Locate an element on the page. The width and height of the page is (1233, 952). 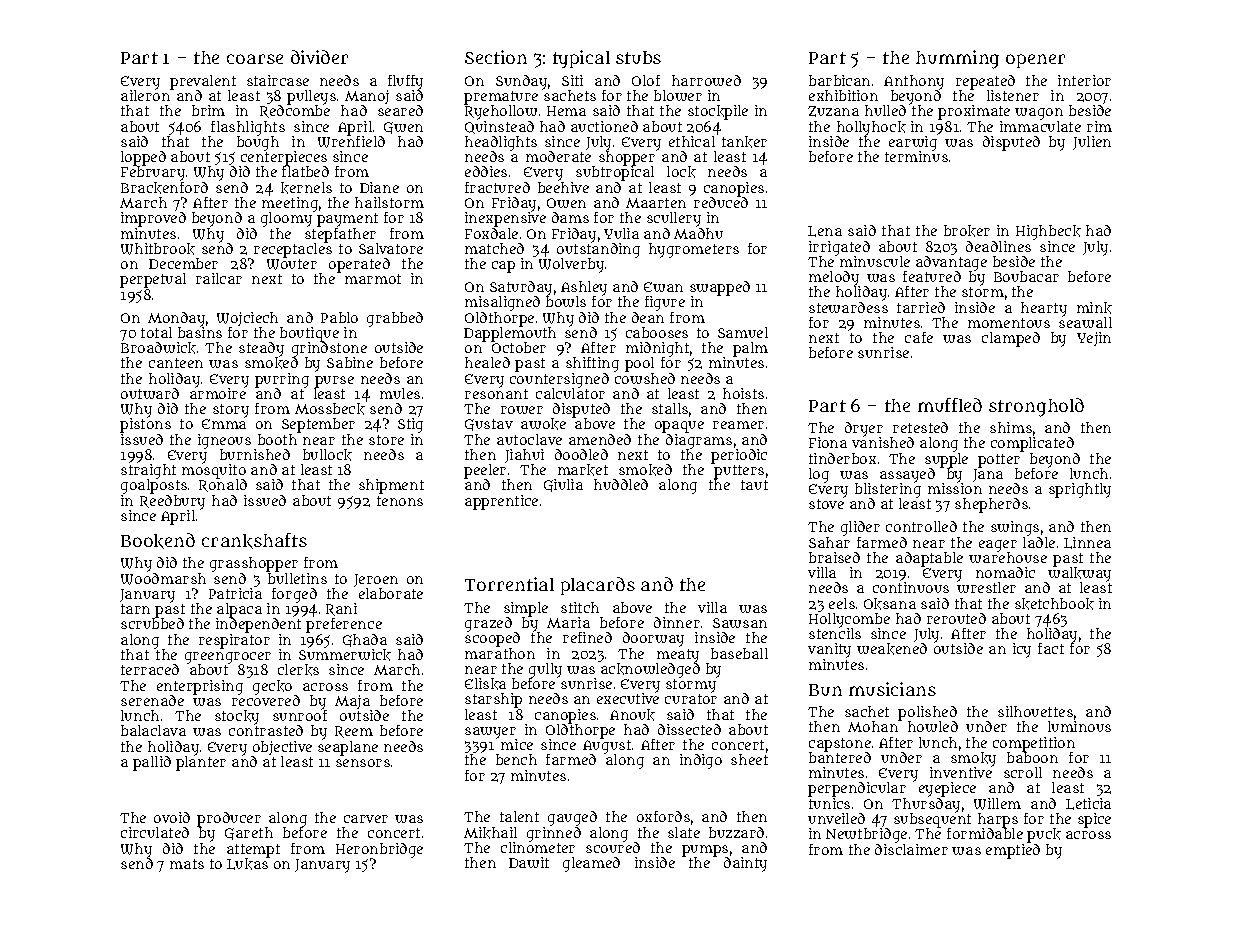
Heronbridge is located at coordinates (379, 850).
